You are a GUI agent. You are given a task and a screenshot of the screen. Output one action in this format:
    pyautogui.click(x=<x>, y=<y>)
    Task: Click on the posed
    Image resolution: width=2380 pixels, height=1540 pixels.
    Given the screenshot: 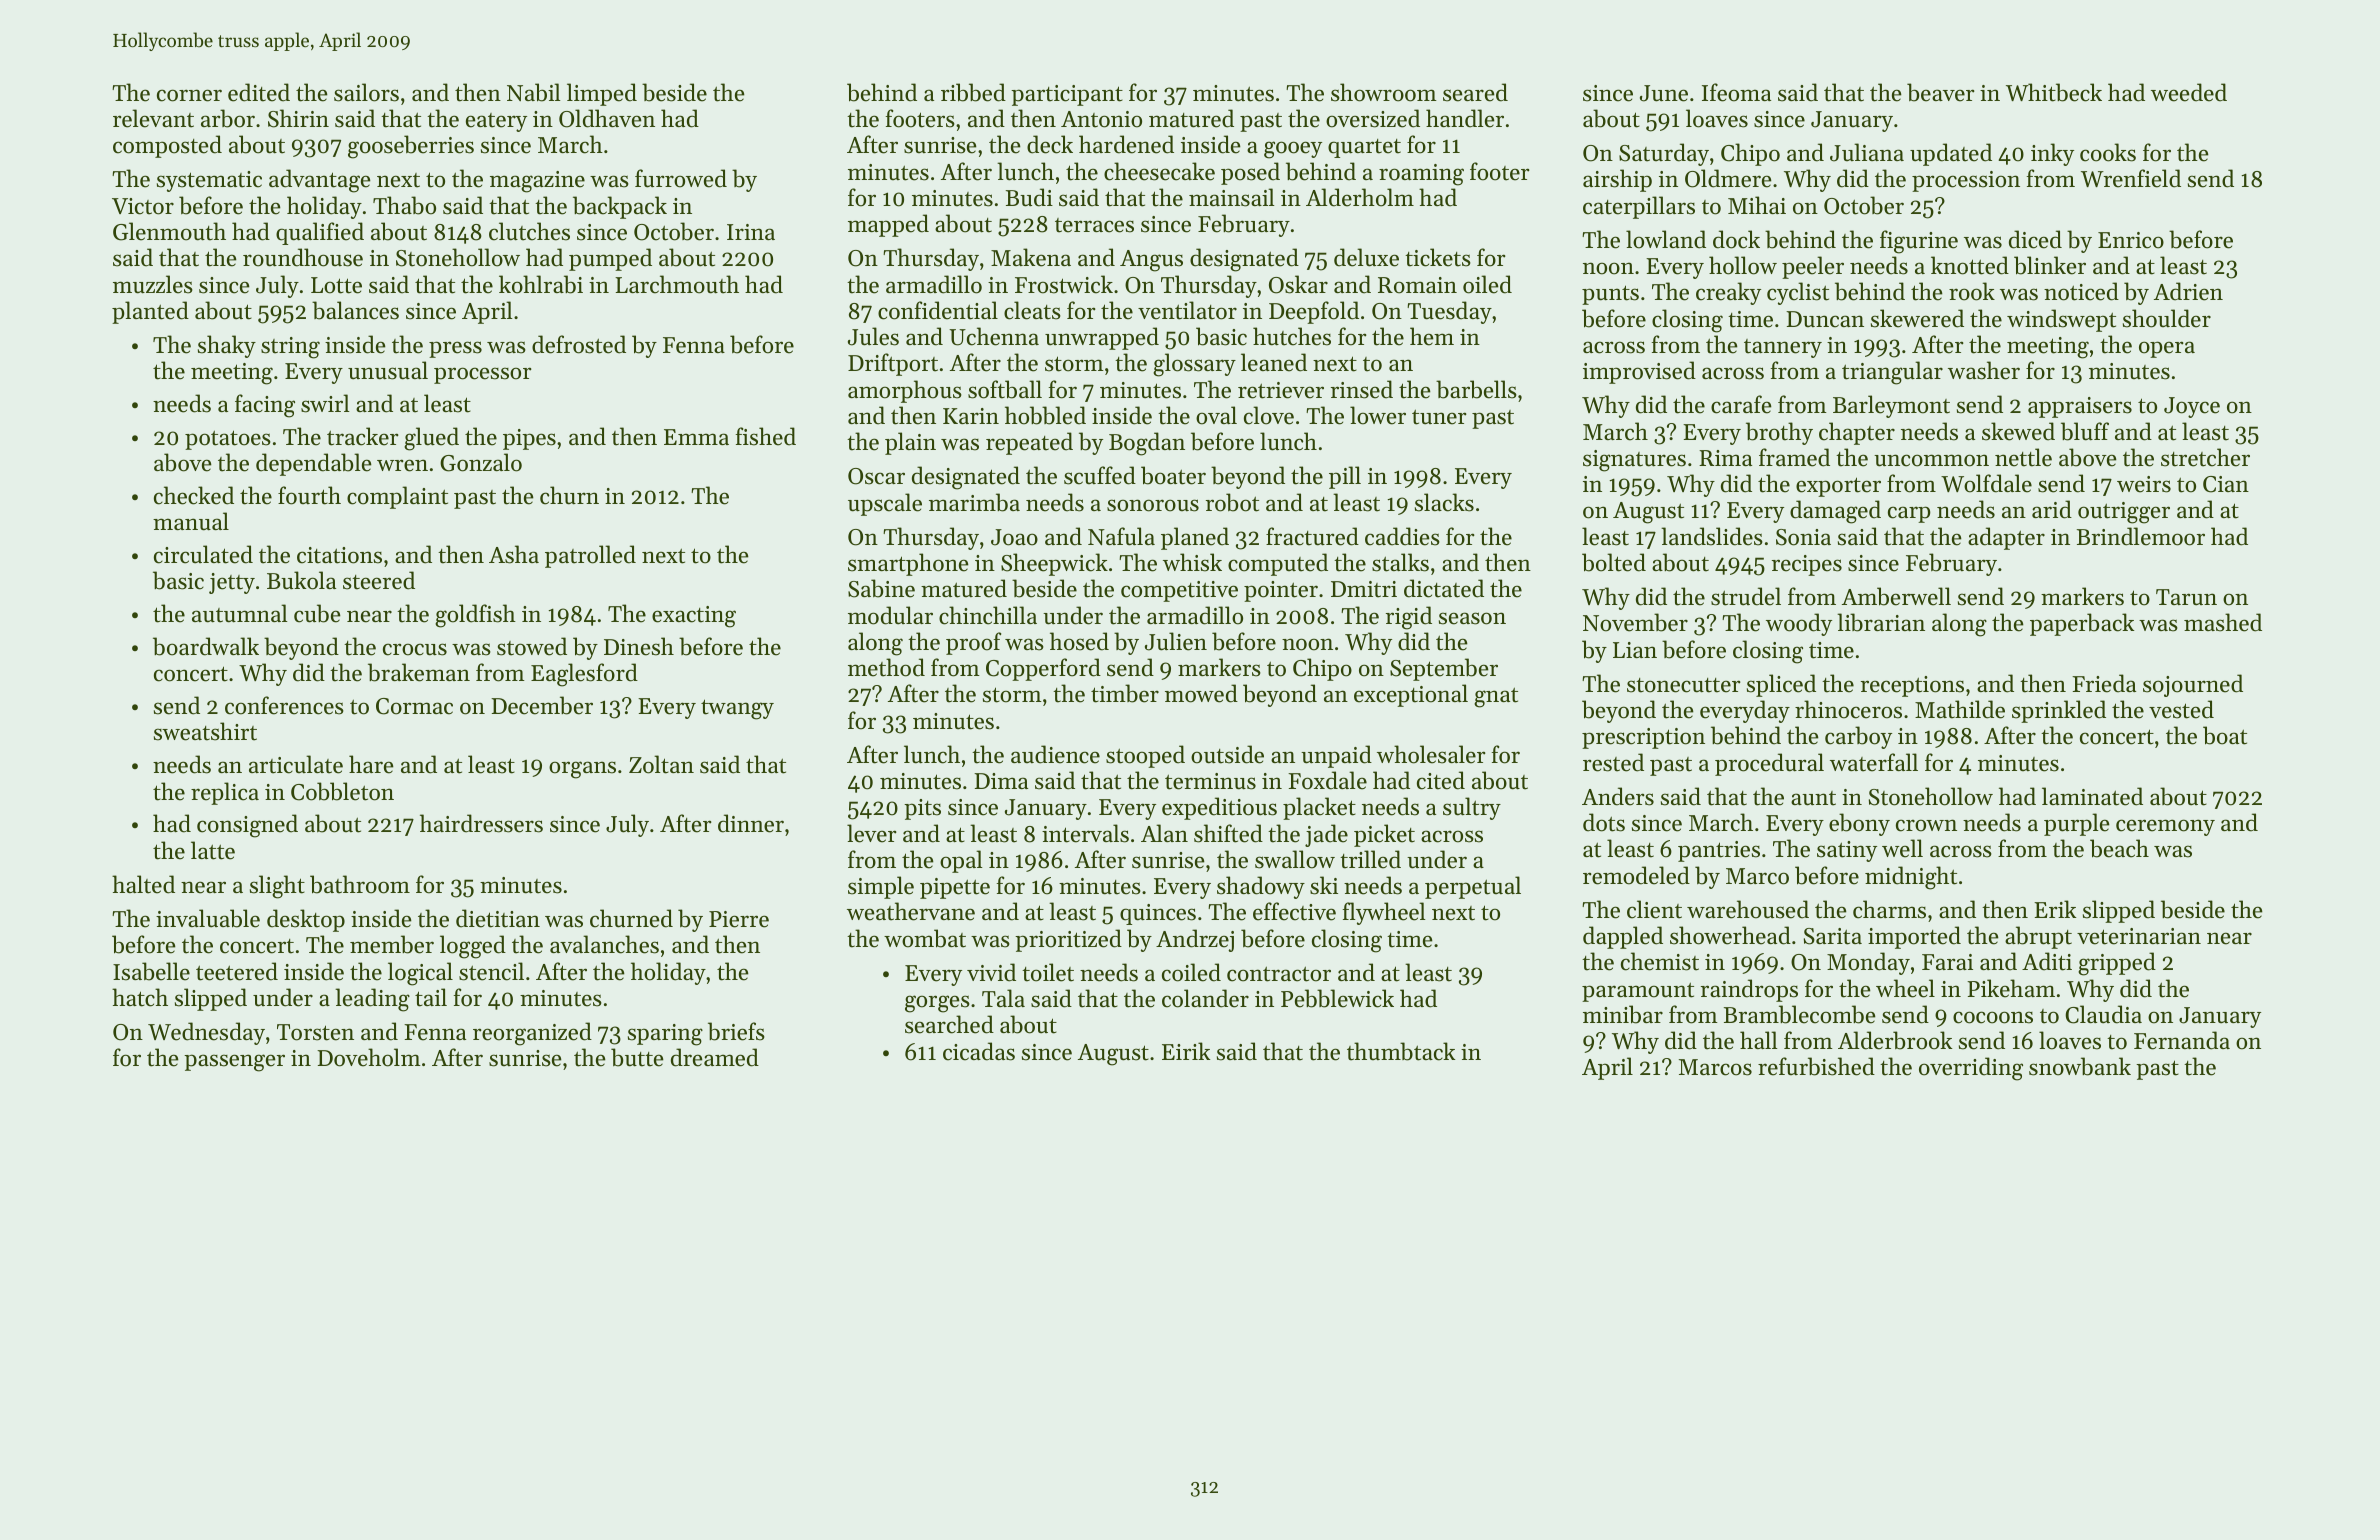 What is the action you would take?
    pyautogui.click(x=1250, y=173)
